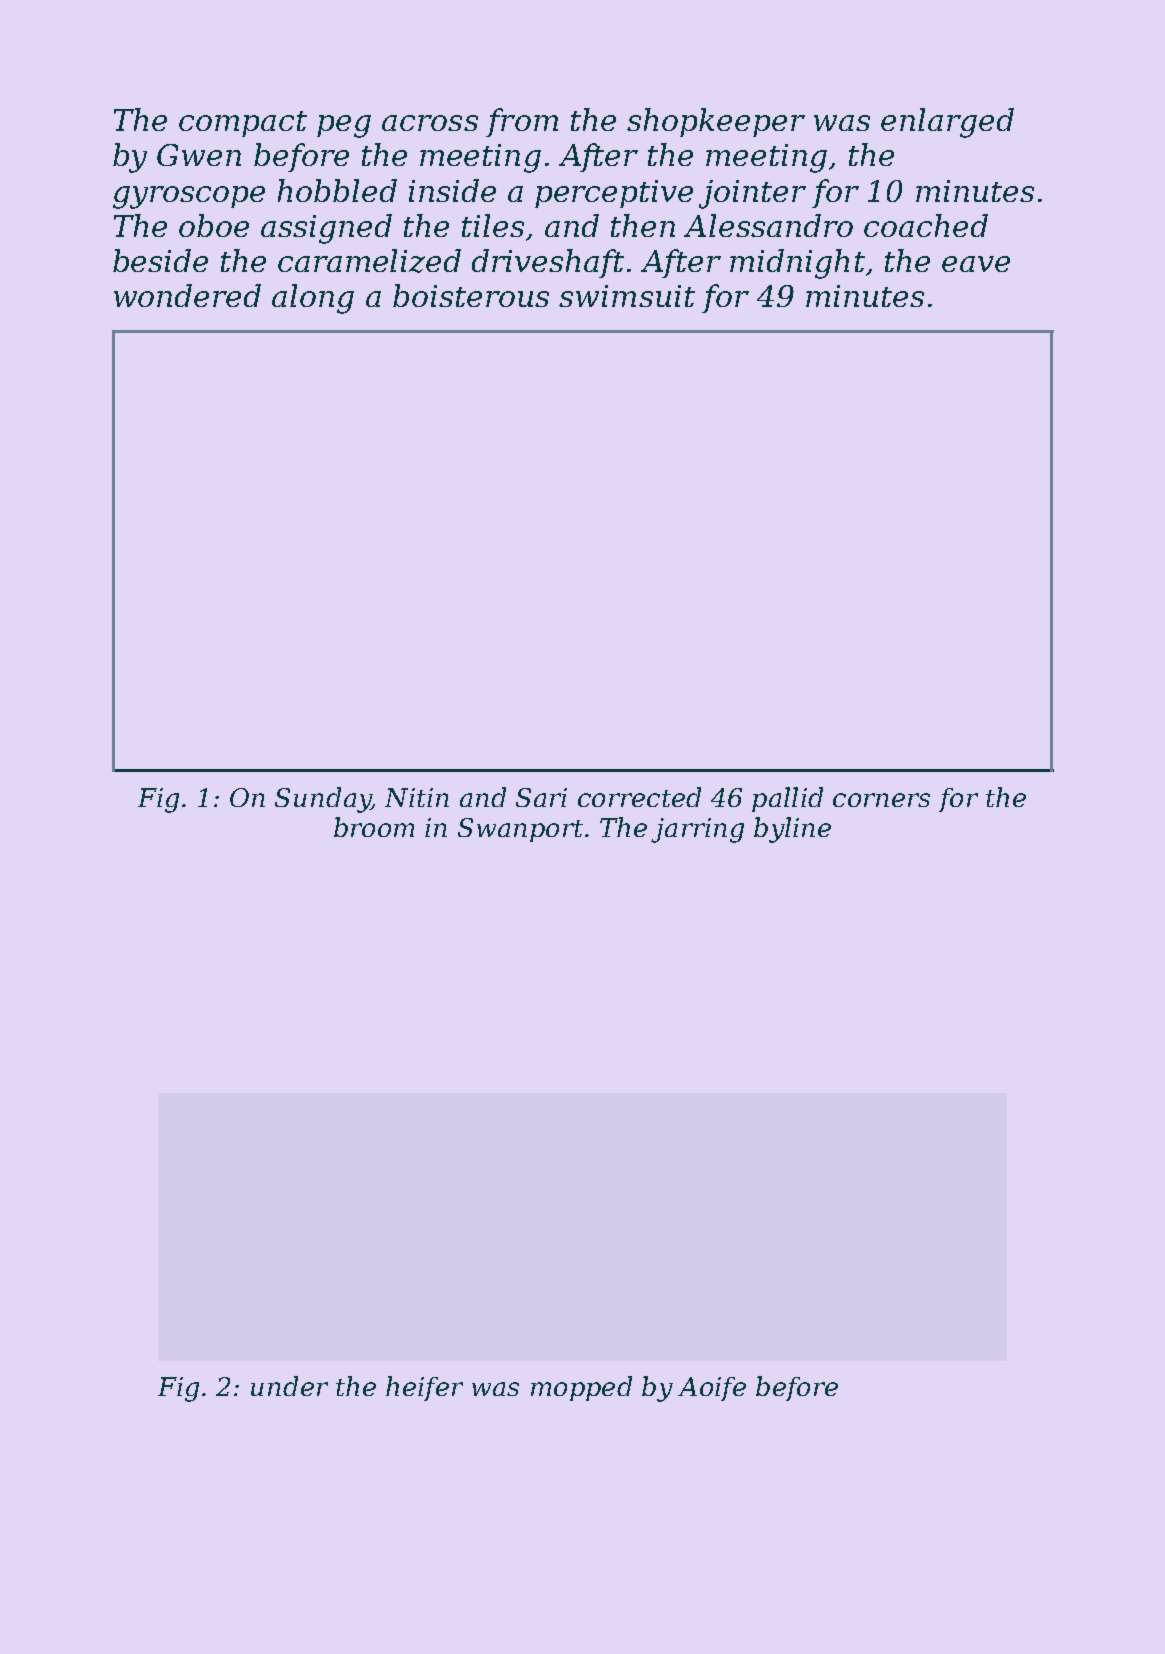 The height and width of the screenshot is (1654, 1165). I want to click on across, so click(430, 123).
